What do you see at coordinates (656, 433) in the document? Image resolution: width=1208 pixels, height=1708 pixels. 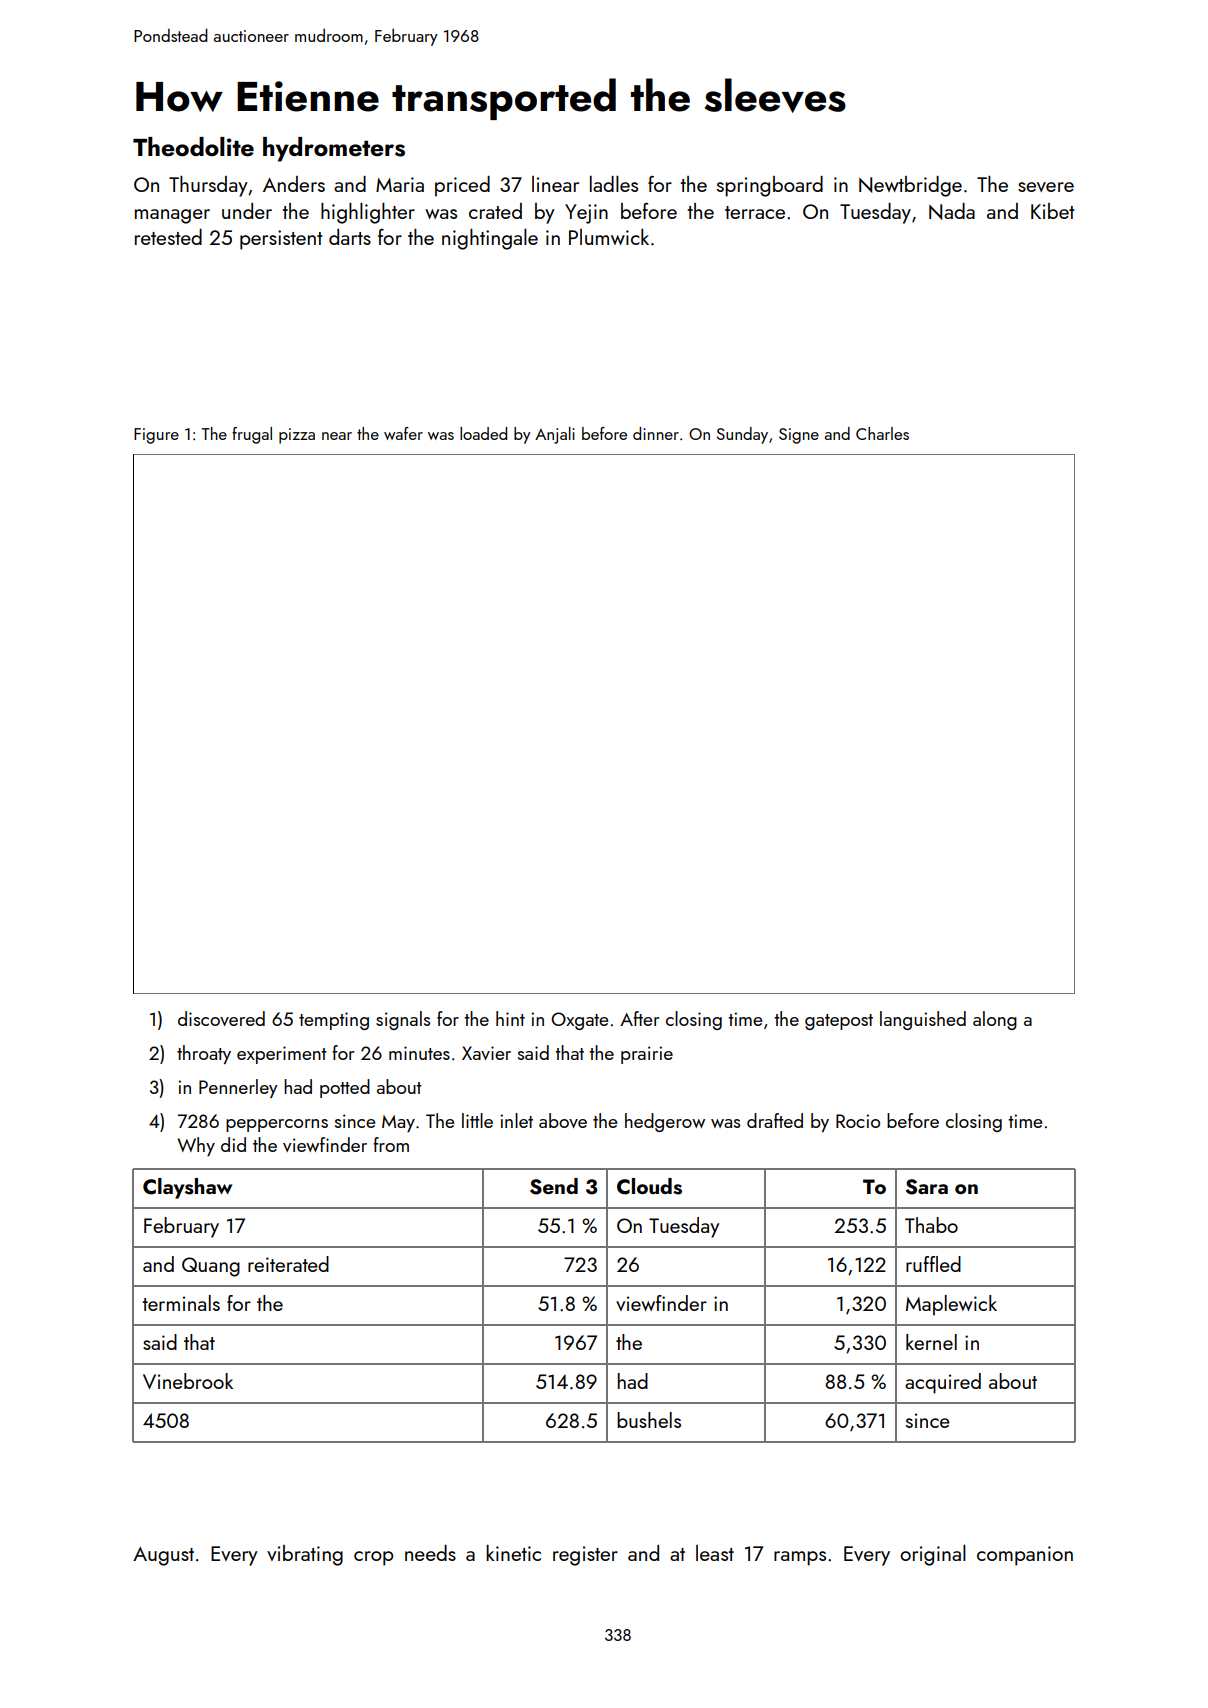 I see `dinner` at bounding box center [656, 433].
